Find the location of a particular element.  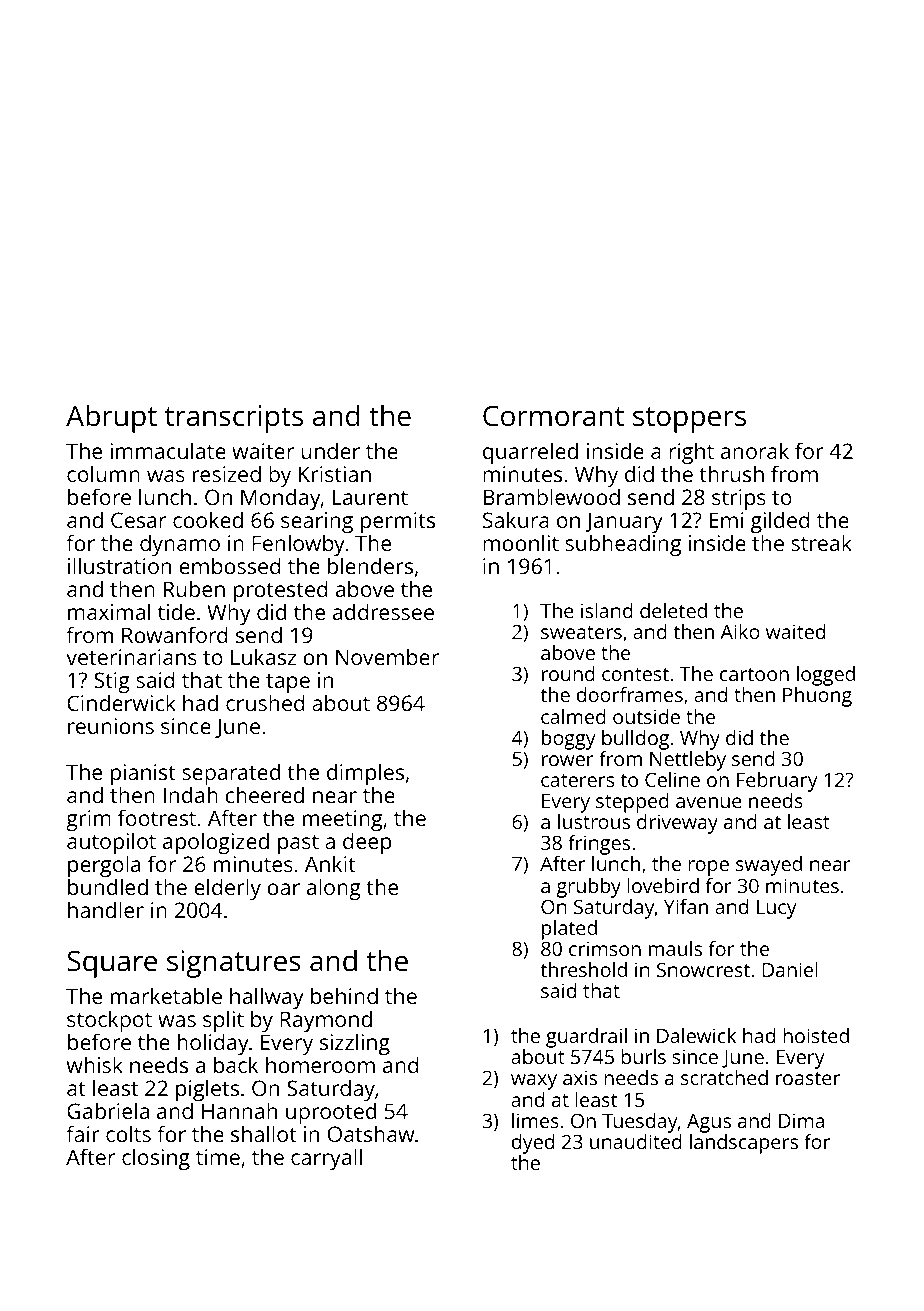

dimples is located at coordinates (365, 775).
